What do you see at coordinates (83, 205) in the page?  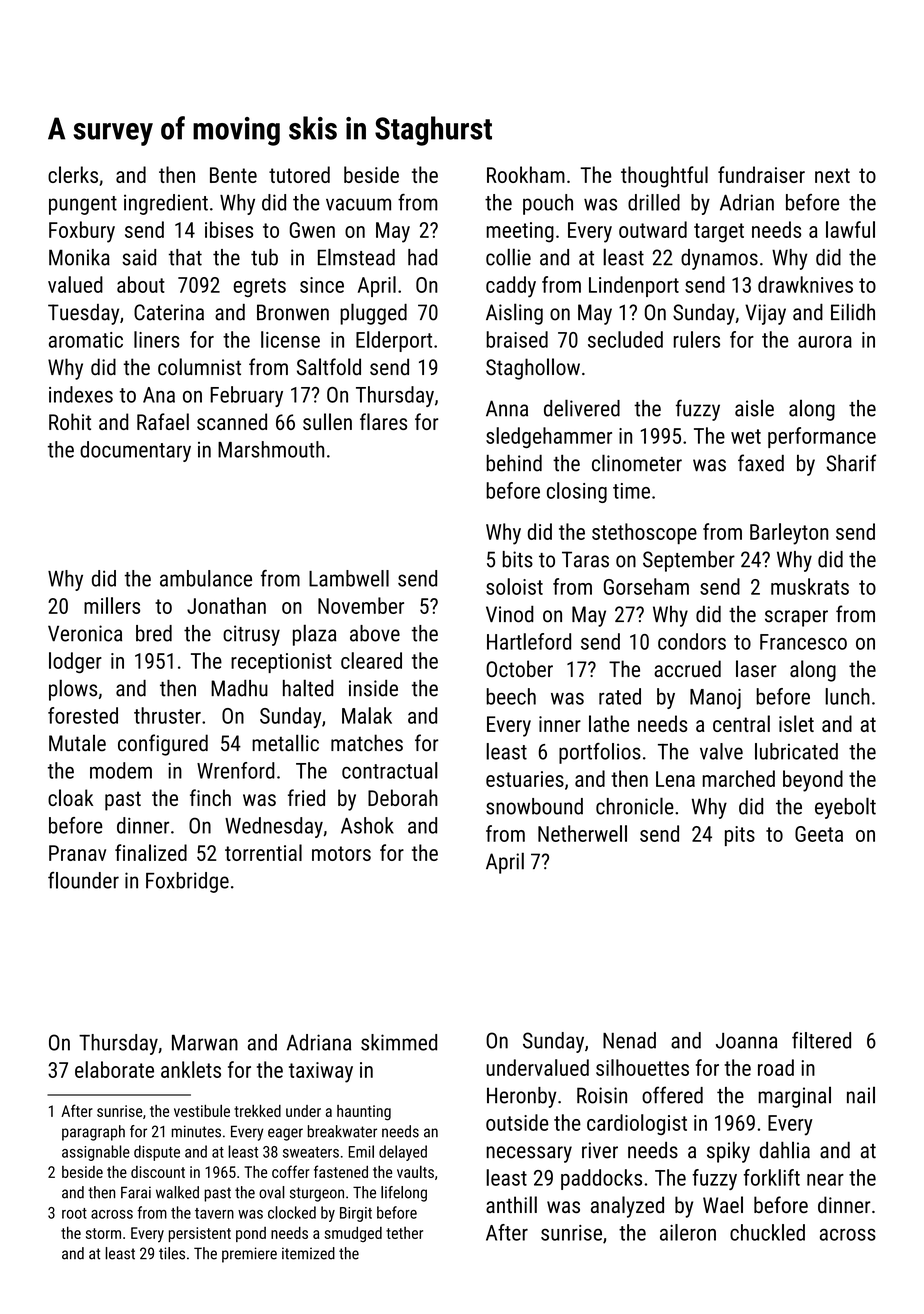 I see `pungent` at bounding box center [83, 205].
